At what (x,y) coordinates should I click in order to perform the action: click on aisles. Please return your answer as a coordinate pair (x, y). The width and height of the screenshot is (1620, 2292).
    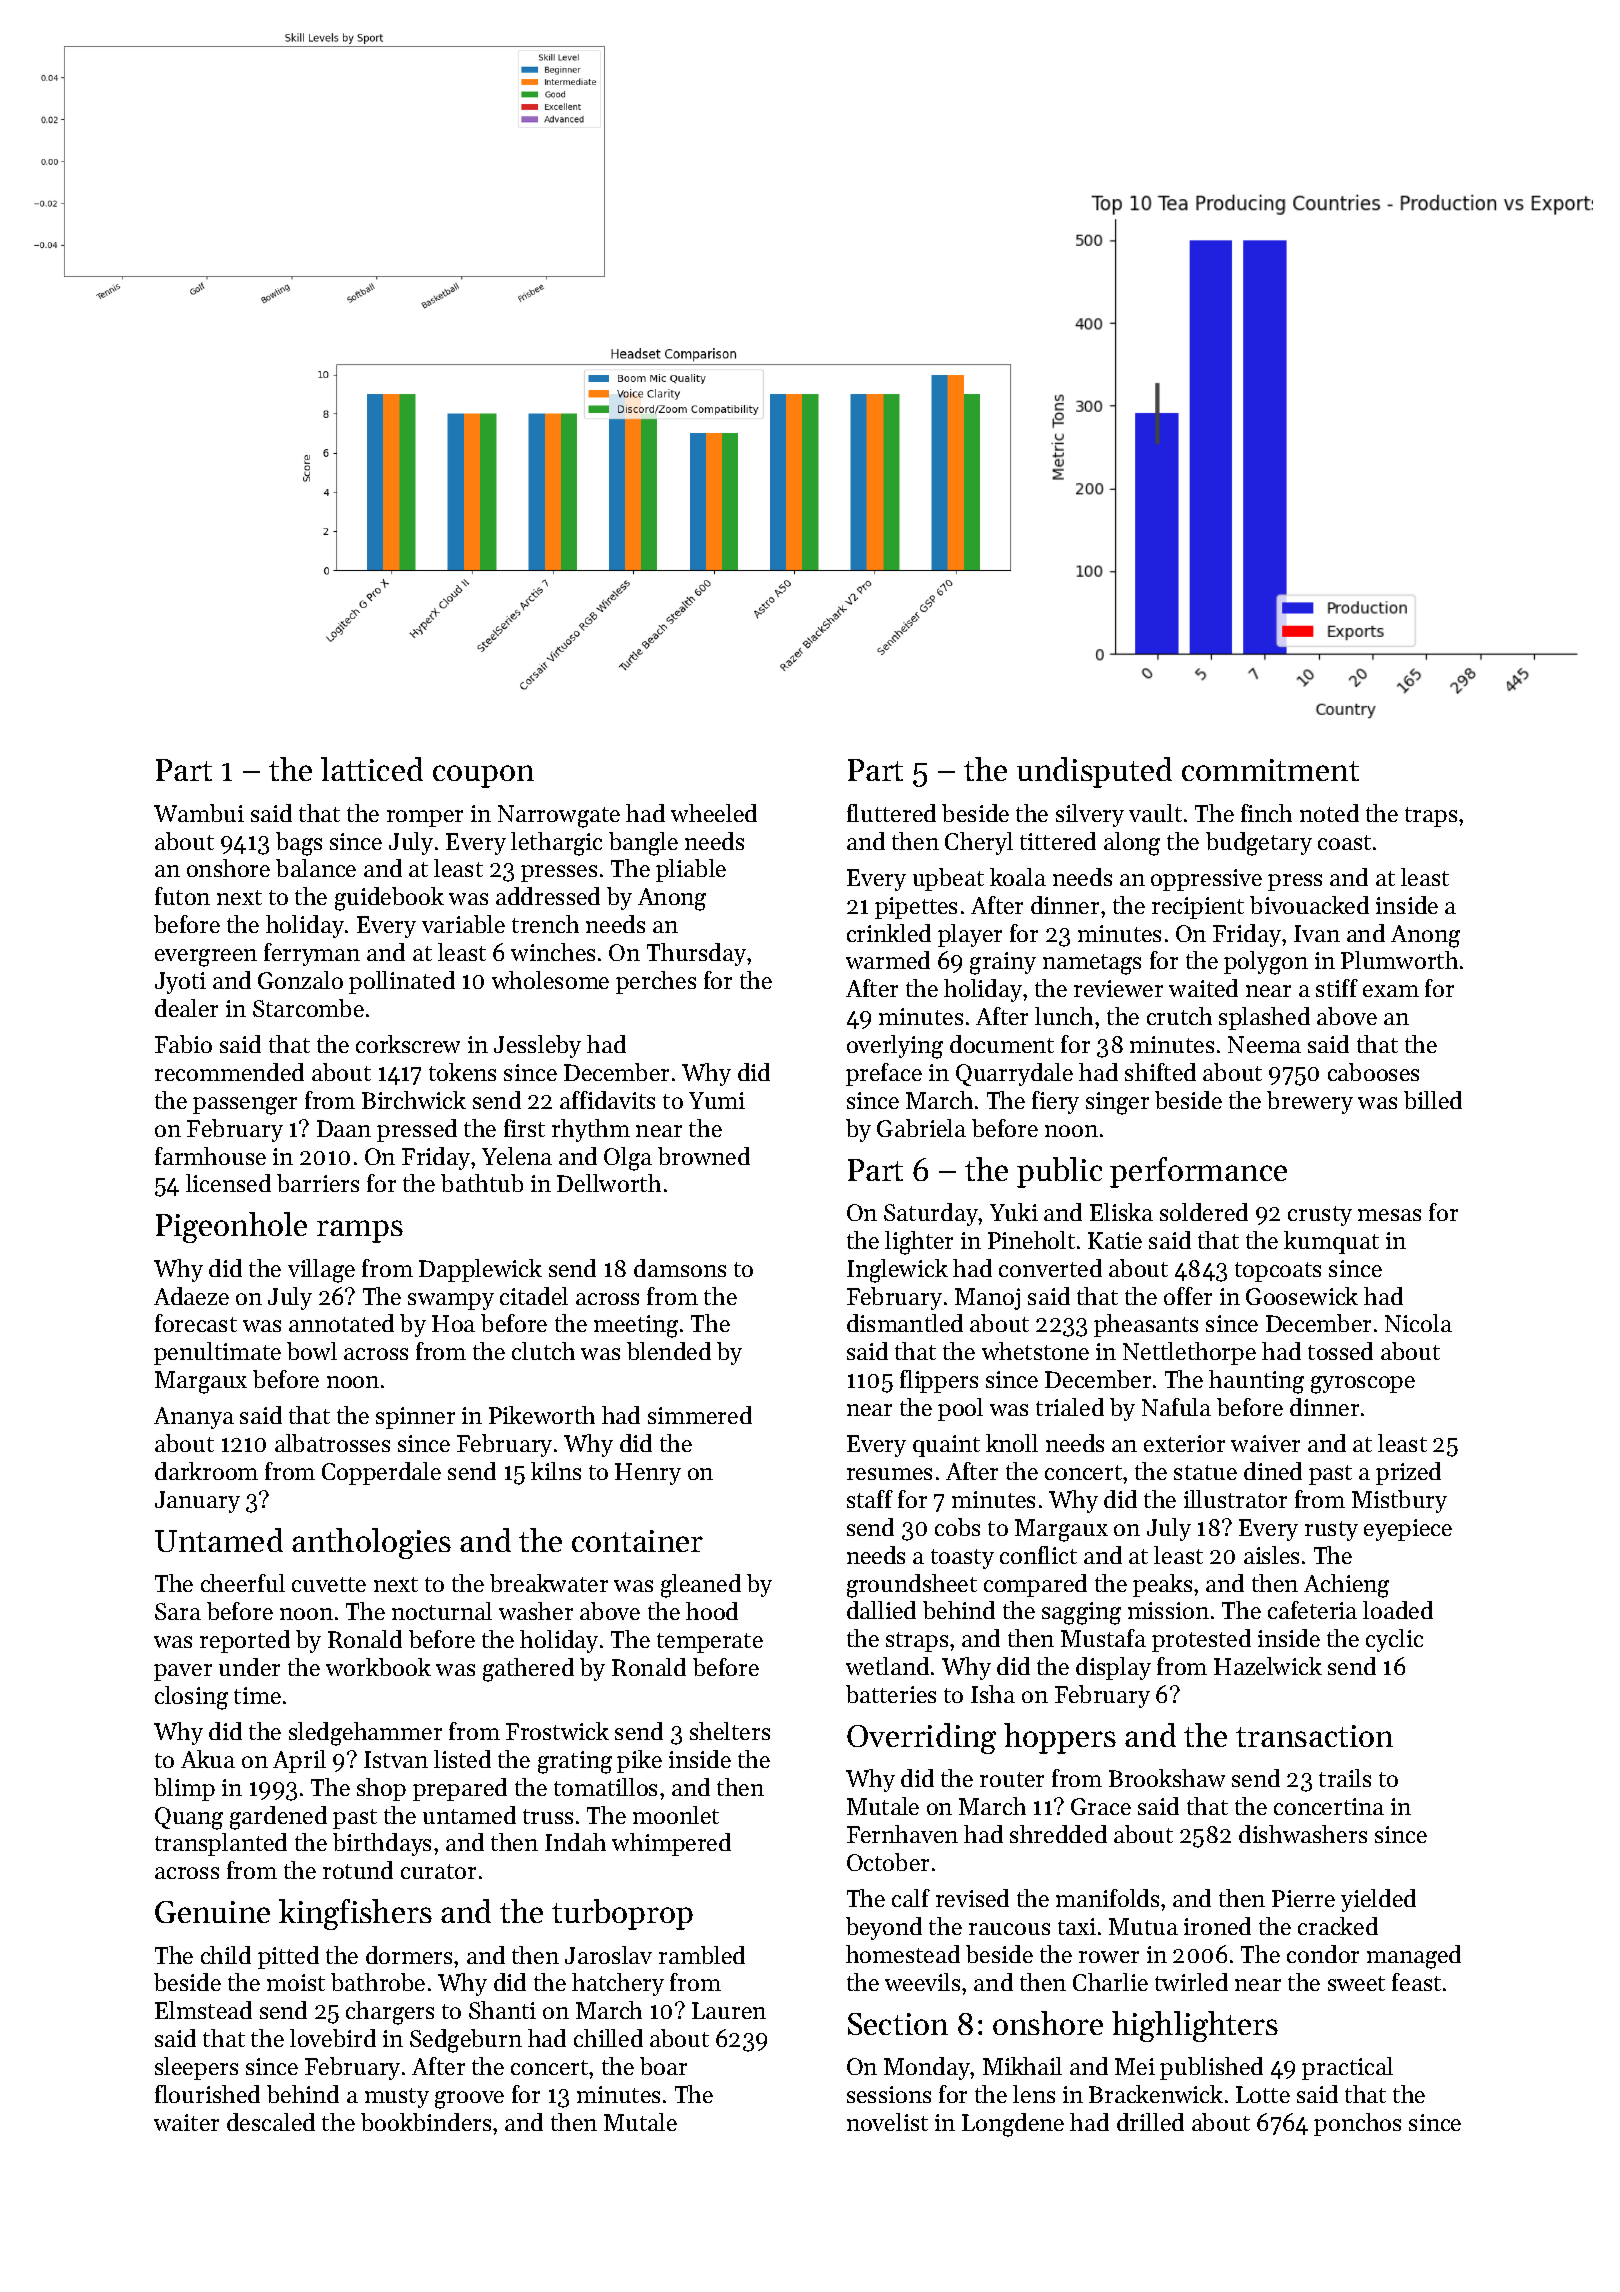
    Looking at the image, I should click on (1271, 1555).
